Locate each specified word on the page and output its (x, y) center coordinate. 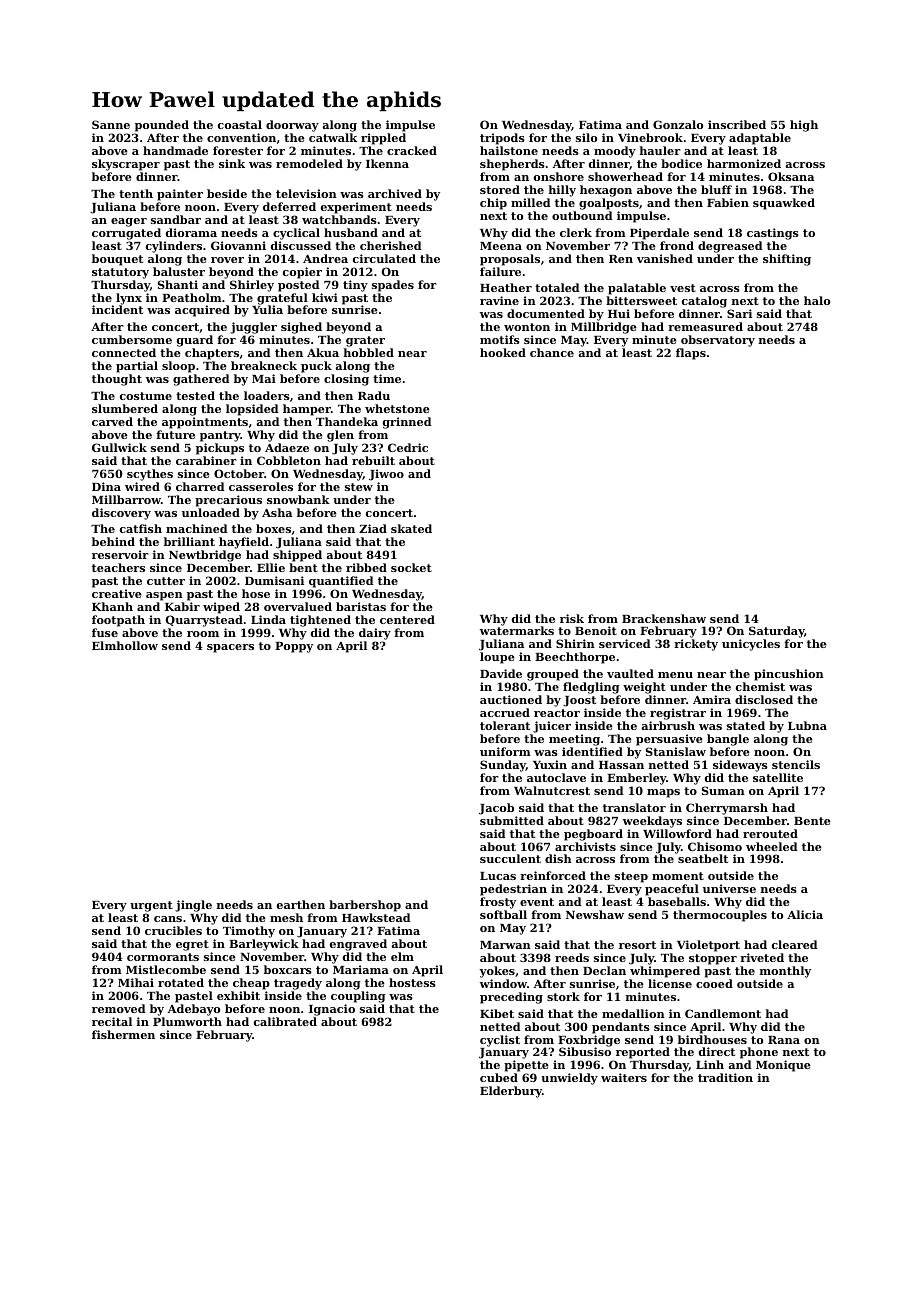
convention (241, 137)
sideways (740, 766)
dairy (375, 634)
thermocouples (720, 916)
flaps (691, 354)
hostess (412, 982)
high (804, 126)
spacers (230, 648)
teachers (118, 567)
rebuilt (373, 460)
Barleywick (264, 945)
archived (395, 193)
